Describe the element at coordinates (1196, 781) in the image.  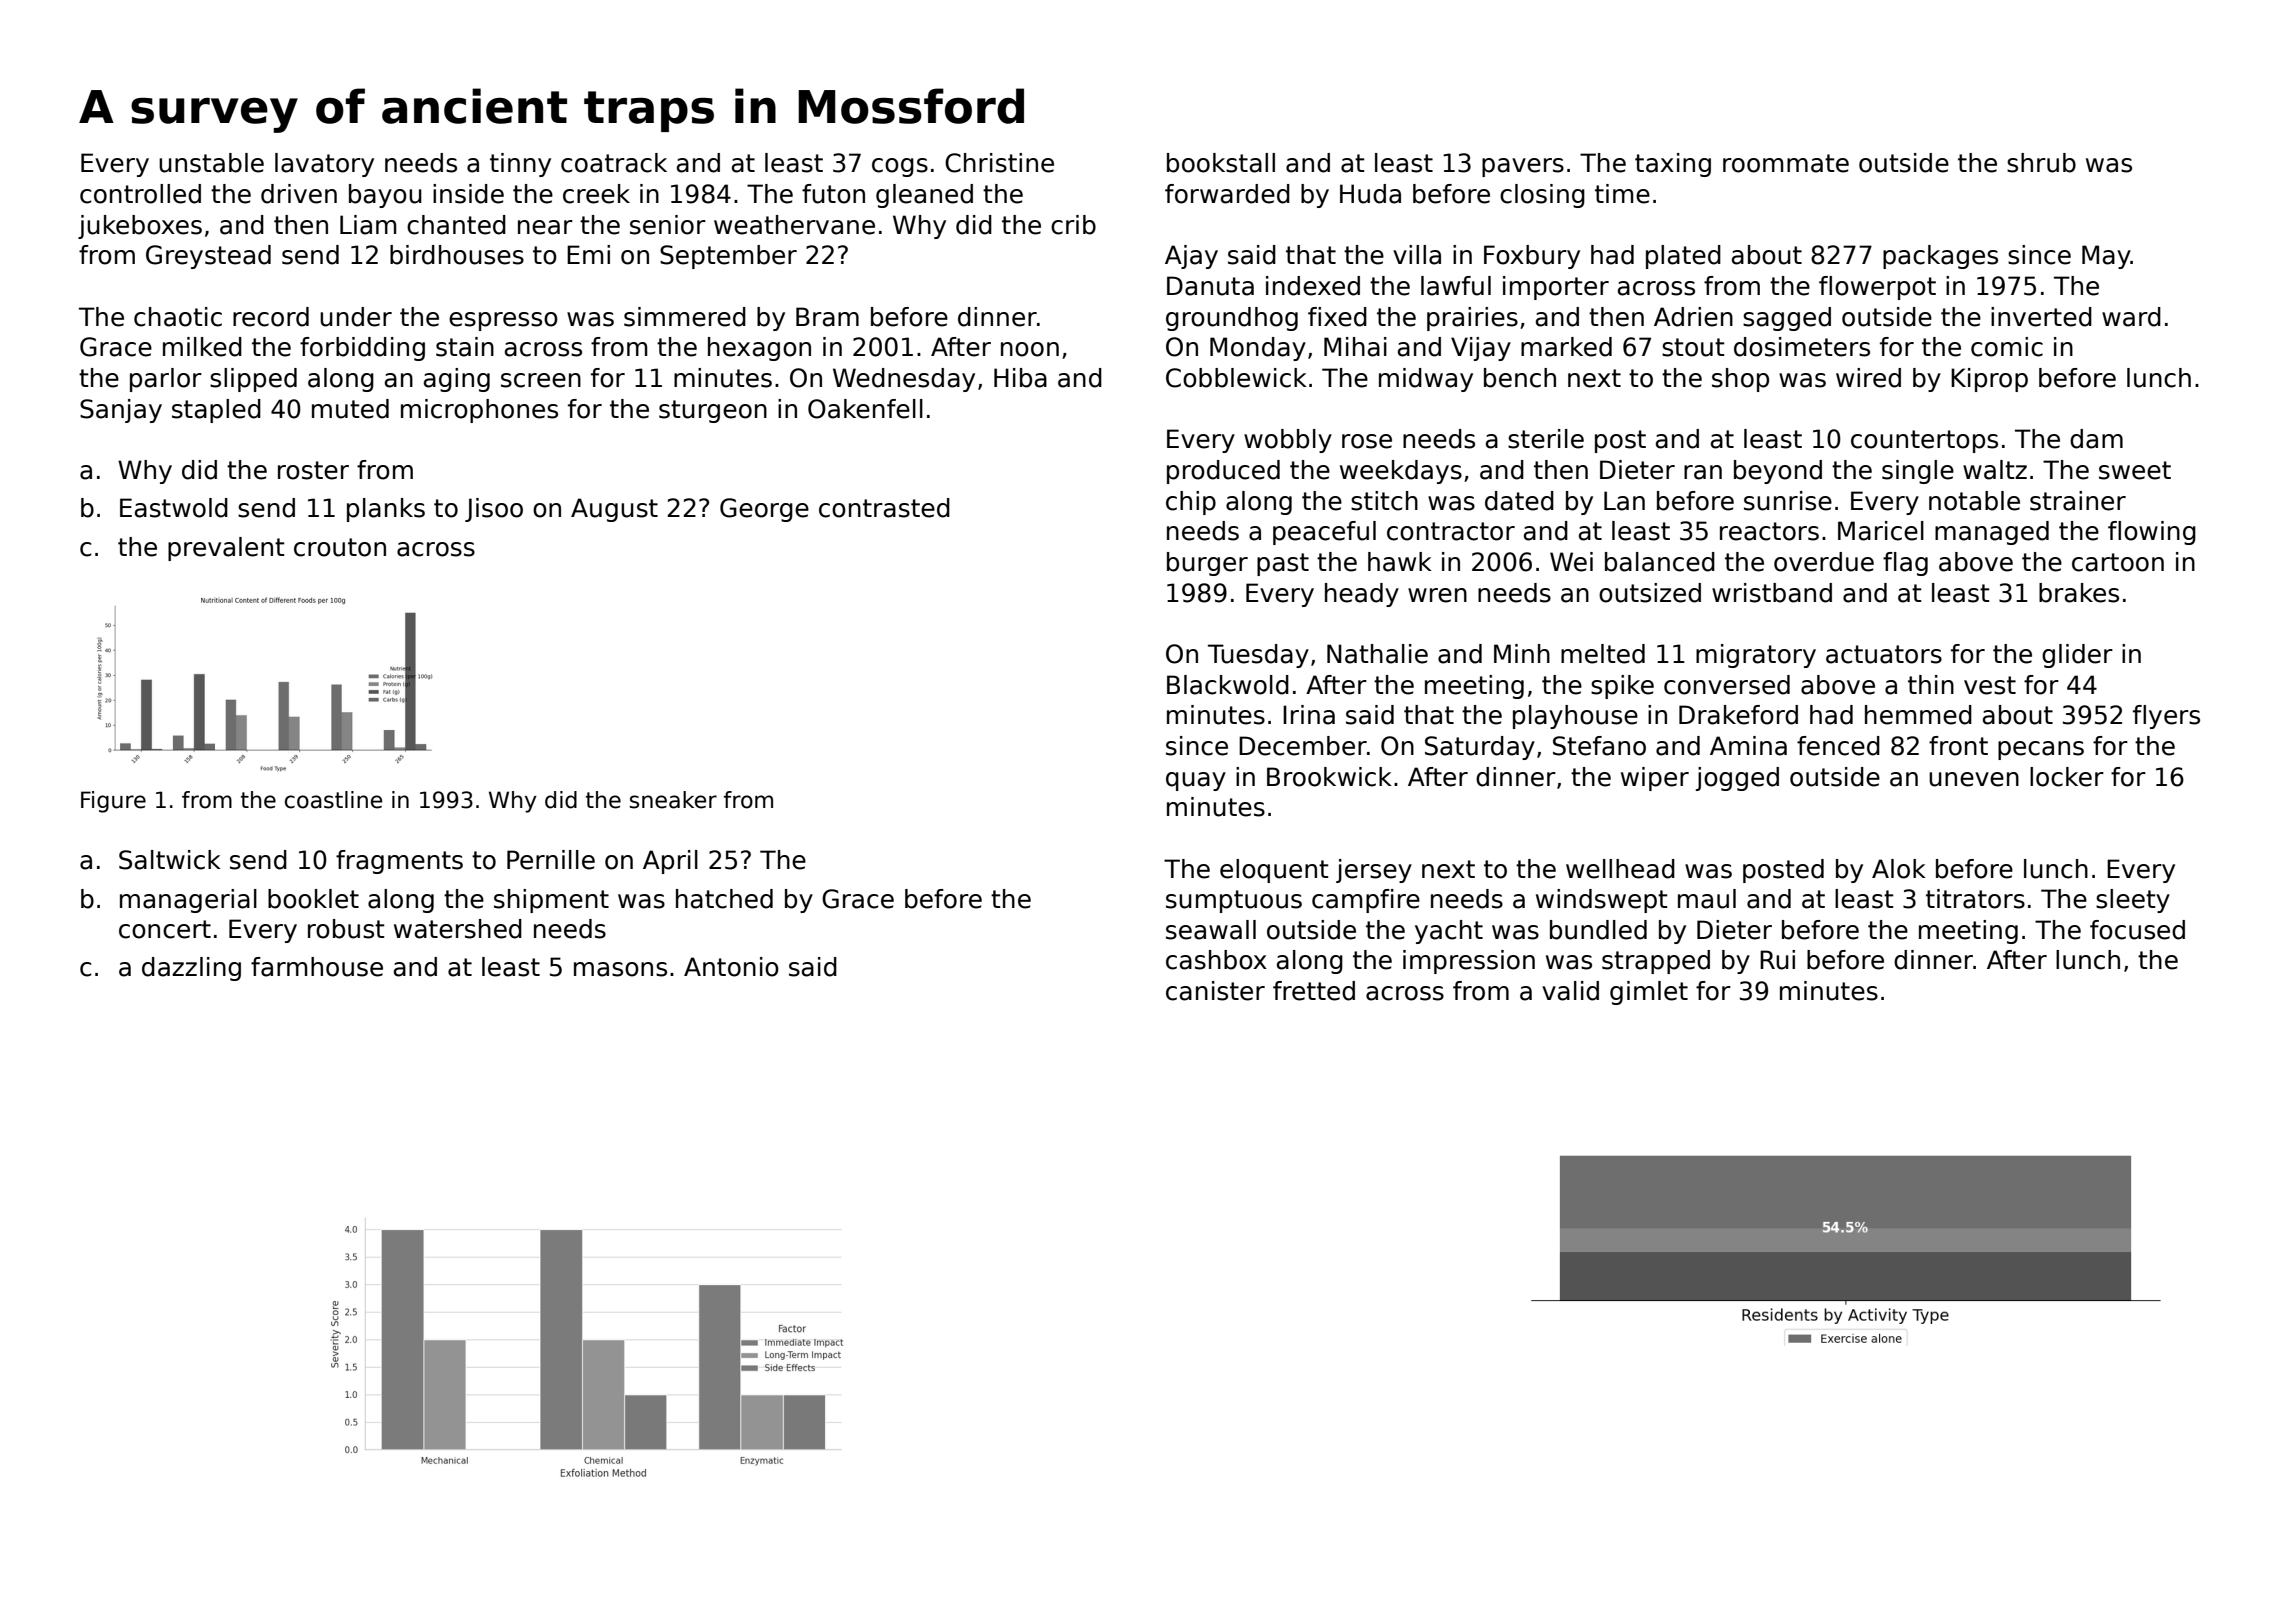
I see `quay` at that location.
